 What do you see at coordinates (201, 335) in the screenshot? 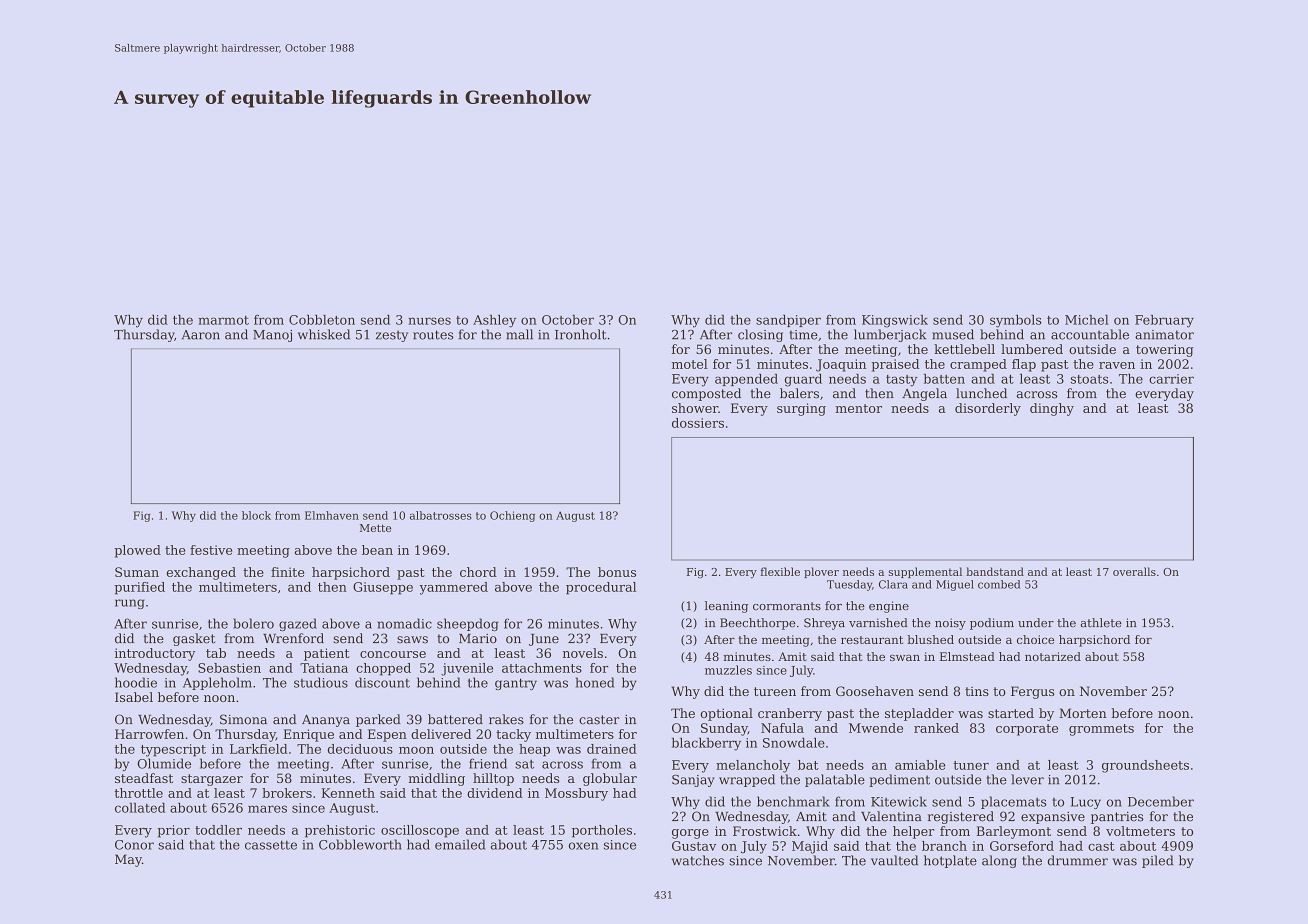
I see `Aaron` at bounding box center [201, 335].
